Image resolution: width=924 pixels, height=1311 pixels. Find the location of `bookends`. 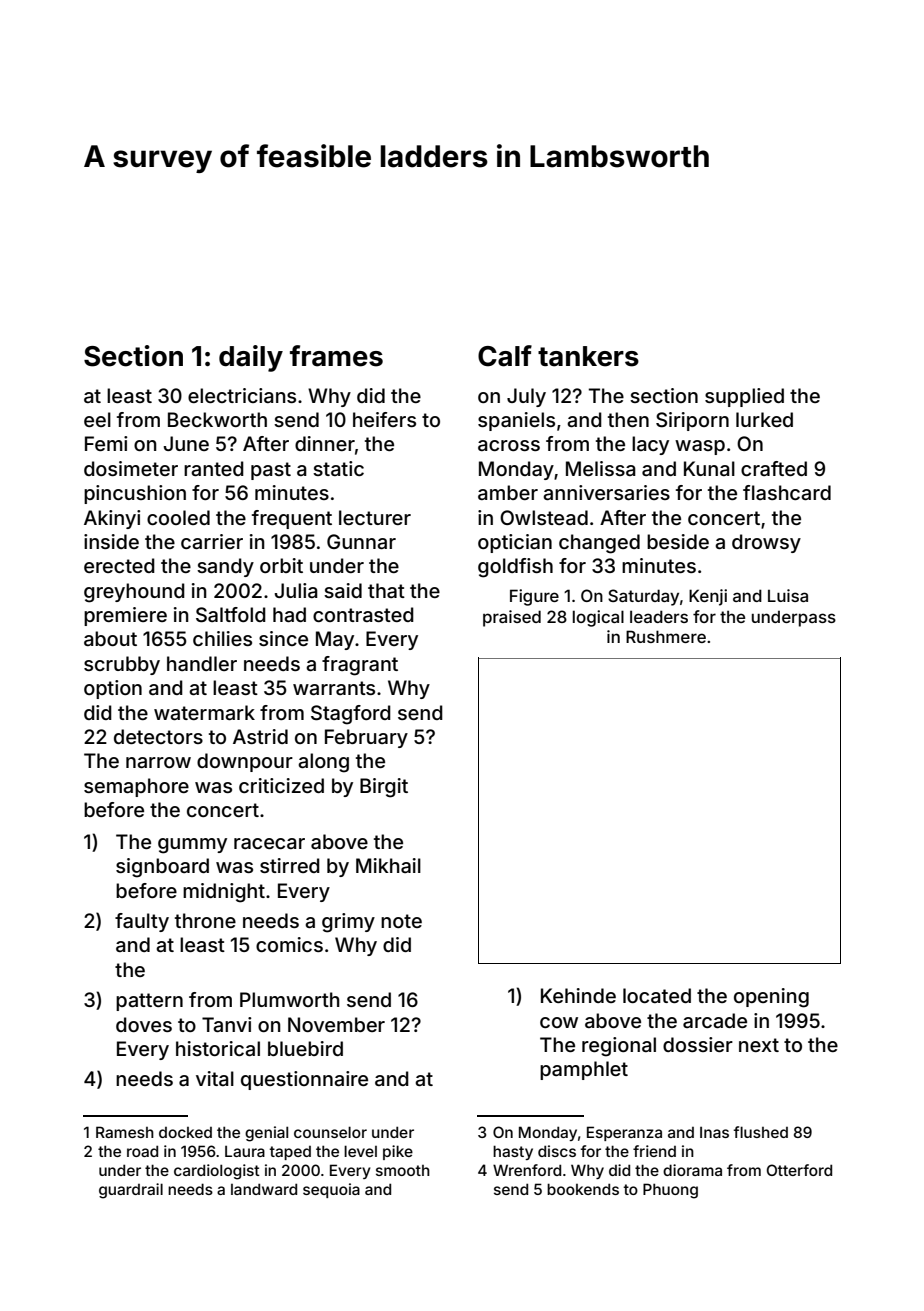

bookends is located at coordinates (583, 1189).
